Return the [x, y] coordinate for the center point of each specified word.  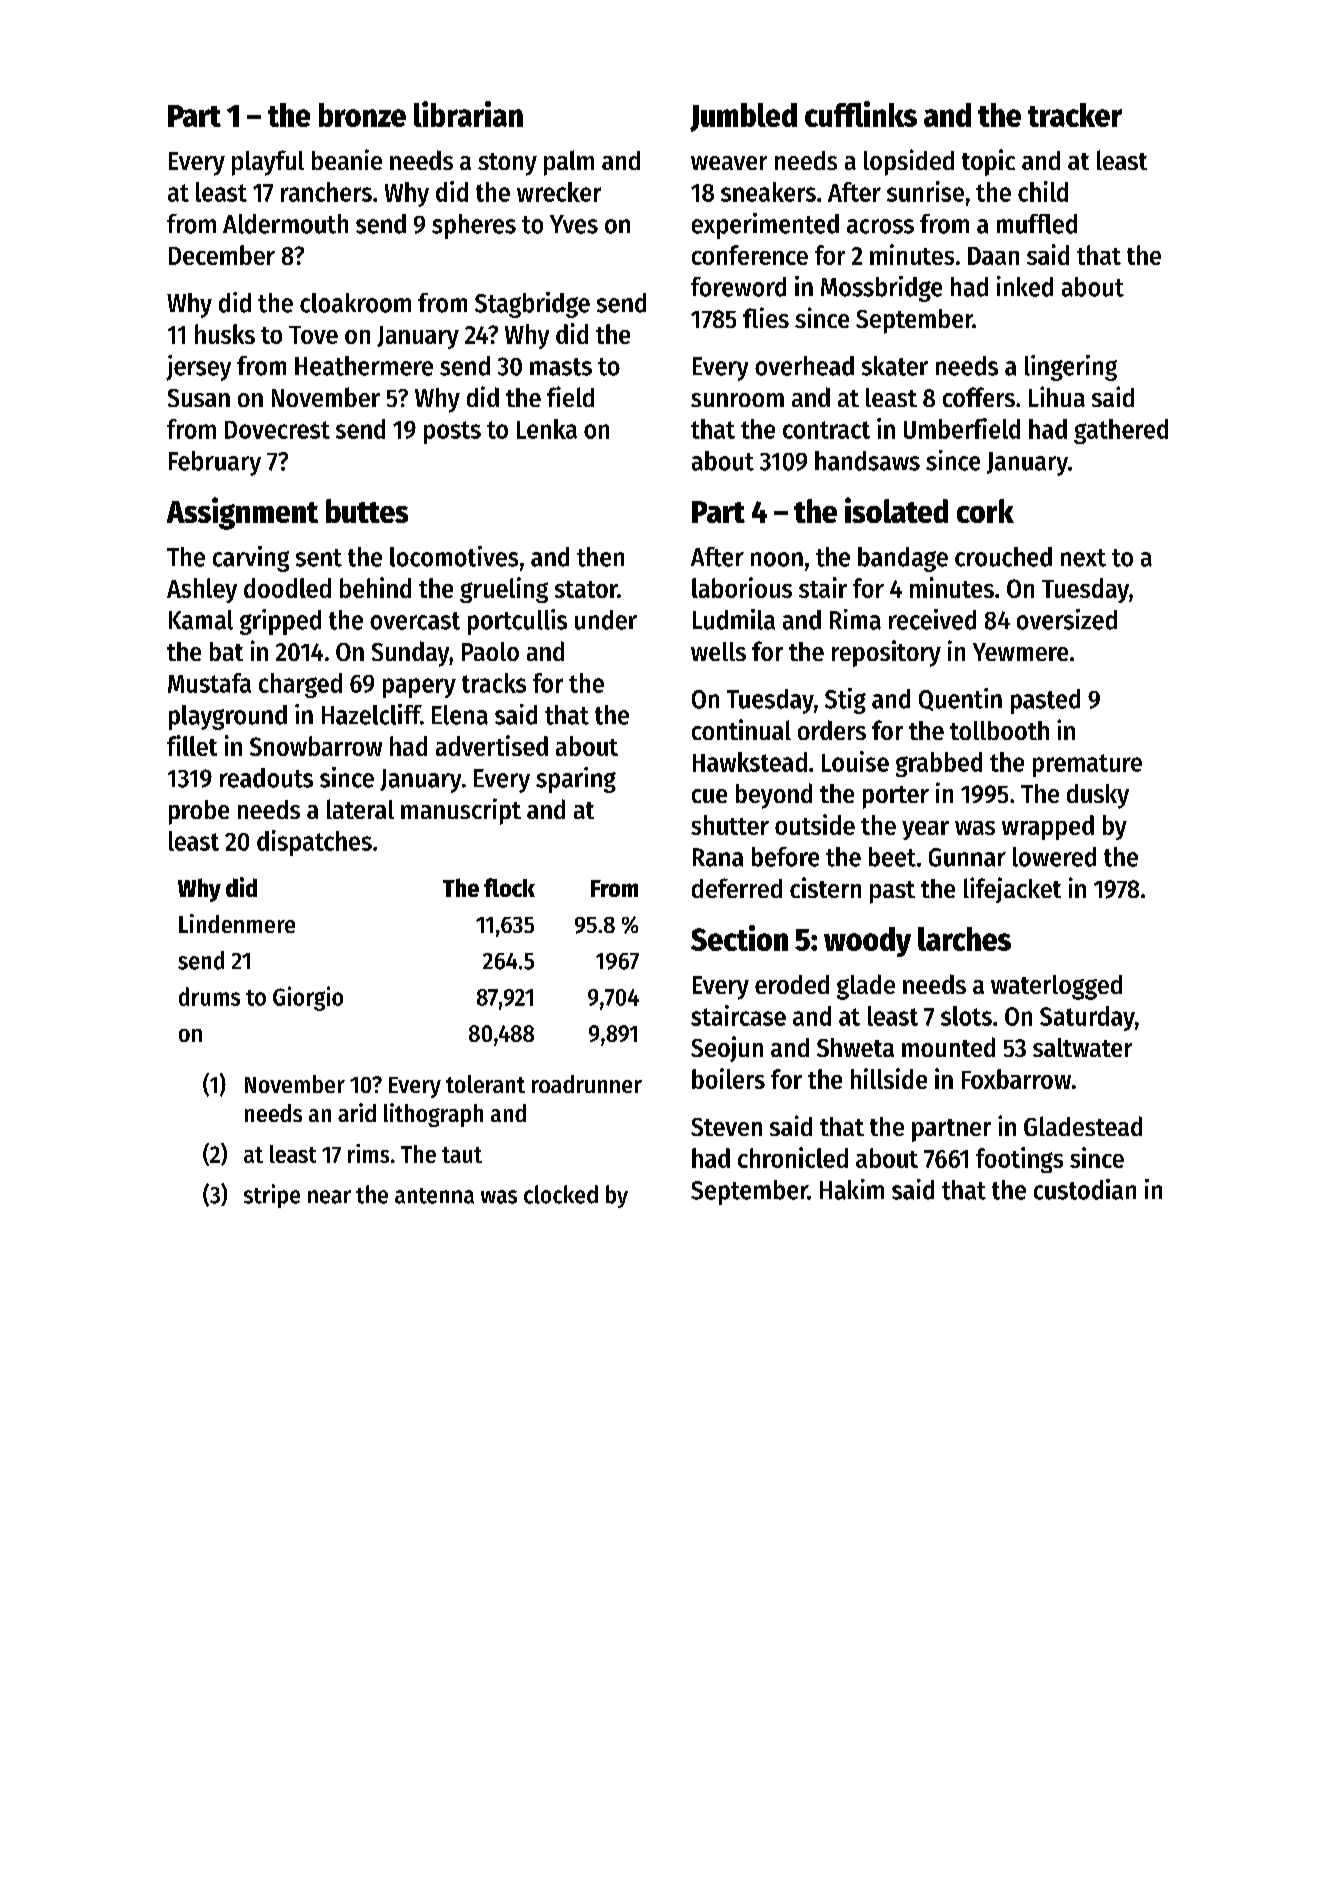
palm [569, 163]
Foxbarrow [1016, 1079]
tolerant [485, 1084]
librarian [468, 114]
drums [209, 996]
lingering [1071, 368]
